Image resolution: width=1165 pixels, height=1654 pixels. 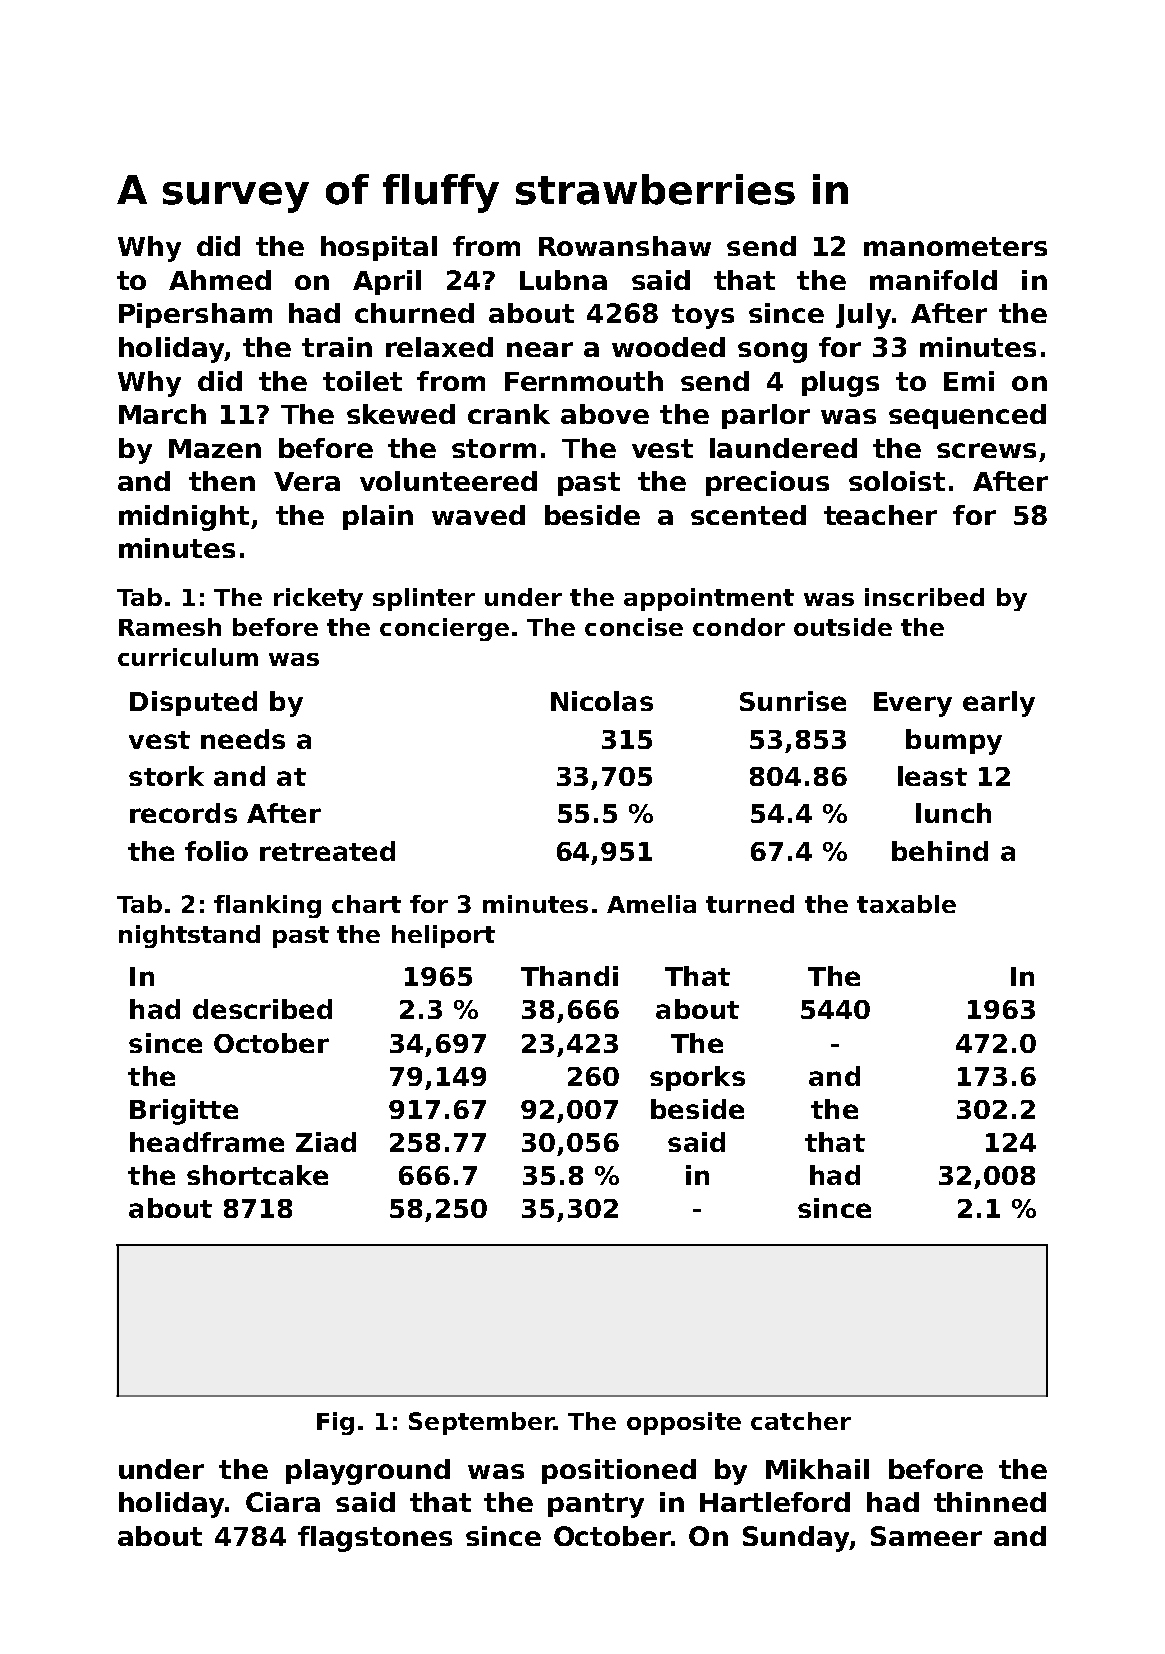 What do you see at coordinates (184, 1112) in the screenshot?
I see `Brigitte` at bounding box center [184, 1112].
